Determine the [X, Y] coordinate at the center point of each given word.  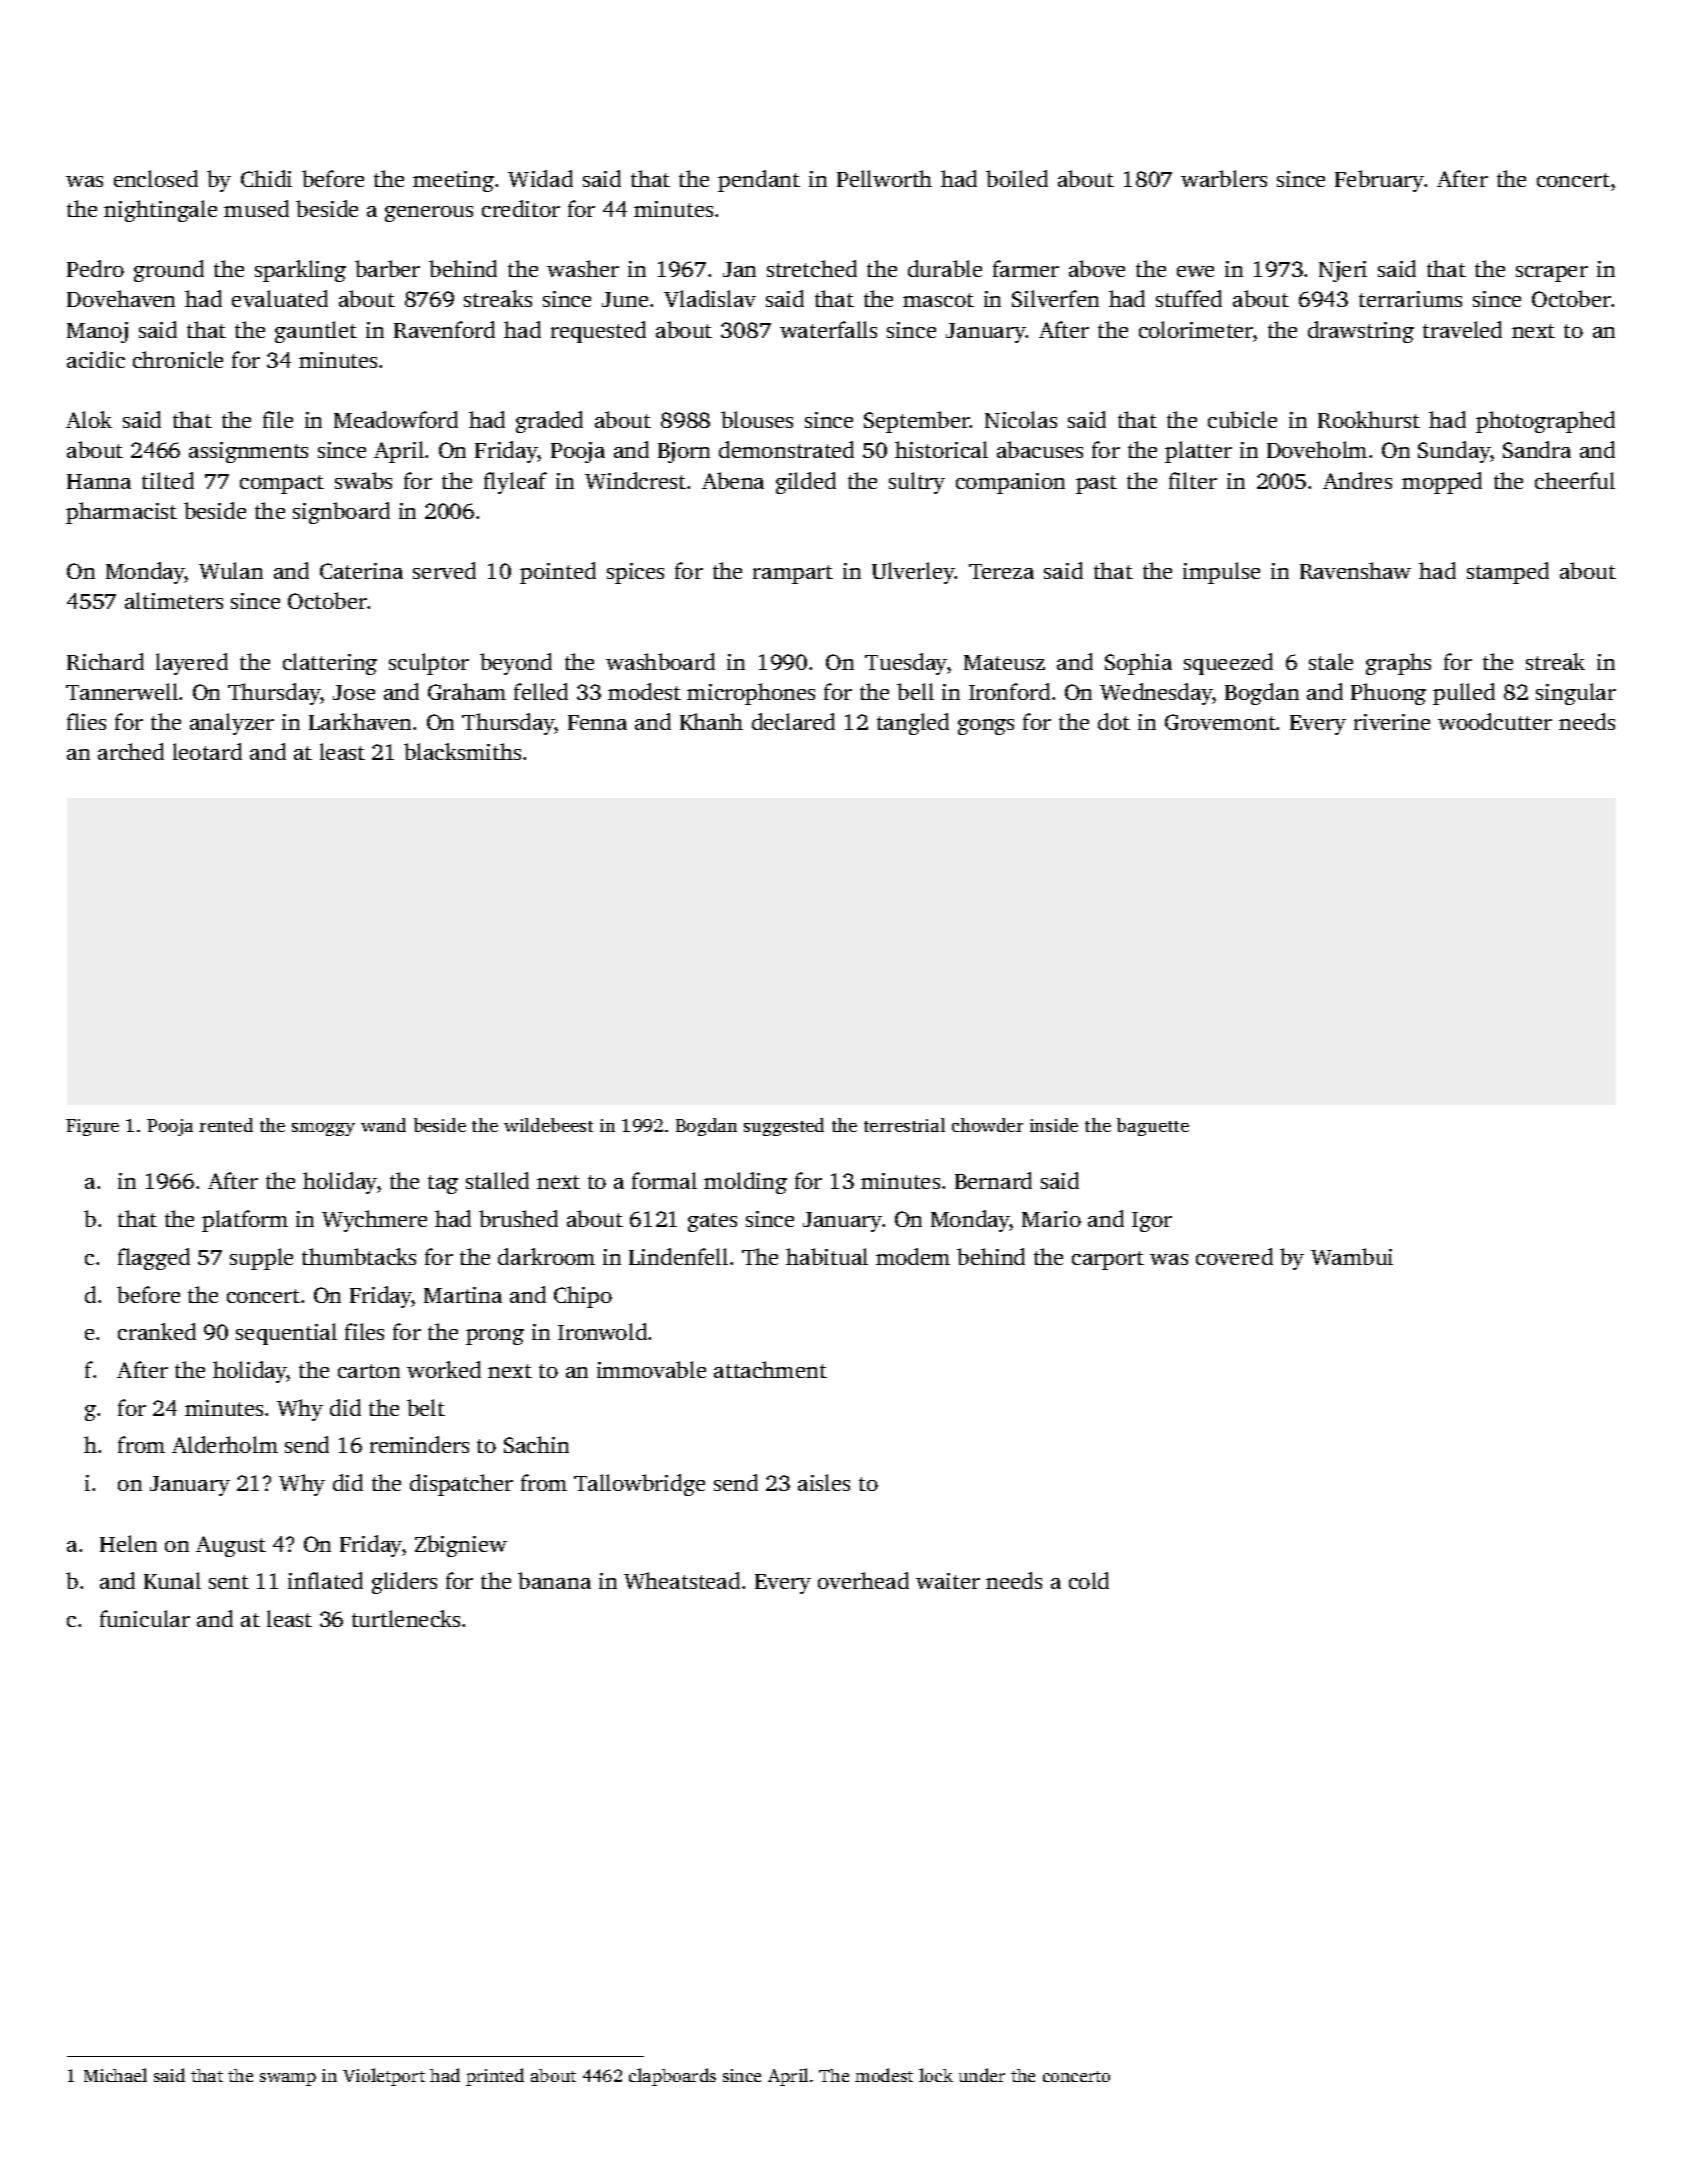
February [1380, 181]
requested [598, 332]
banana [554, 1580]
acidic [96, 359]
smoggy [323, 1129]
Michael [115, 2075]
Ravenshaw [1355, 570]
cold [1089, 1580]
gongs [986, 727]
